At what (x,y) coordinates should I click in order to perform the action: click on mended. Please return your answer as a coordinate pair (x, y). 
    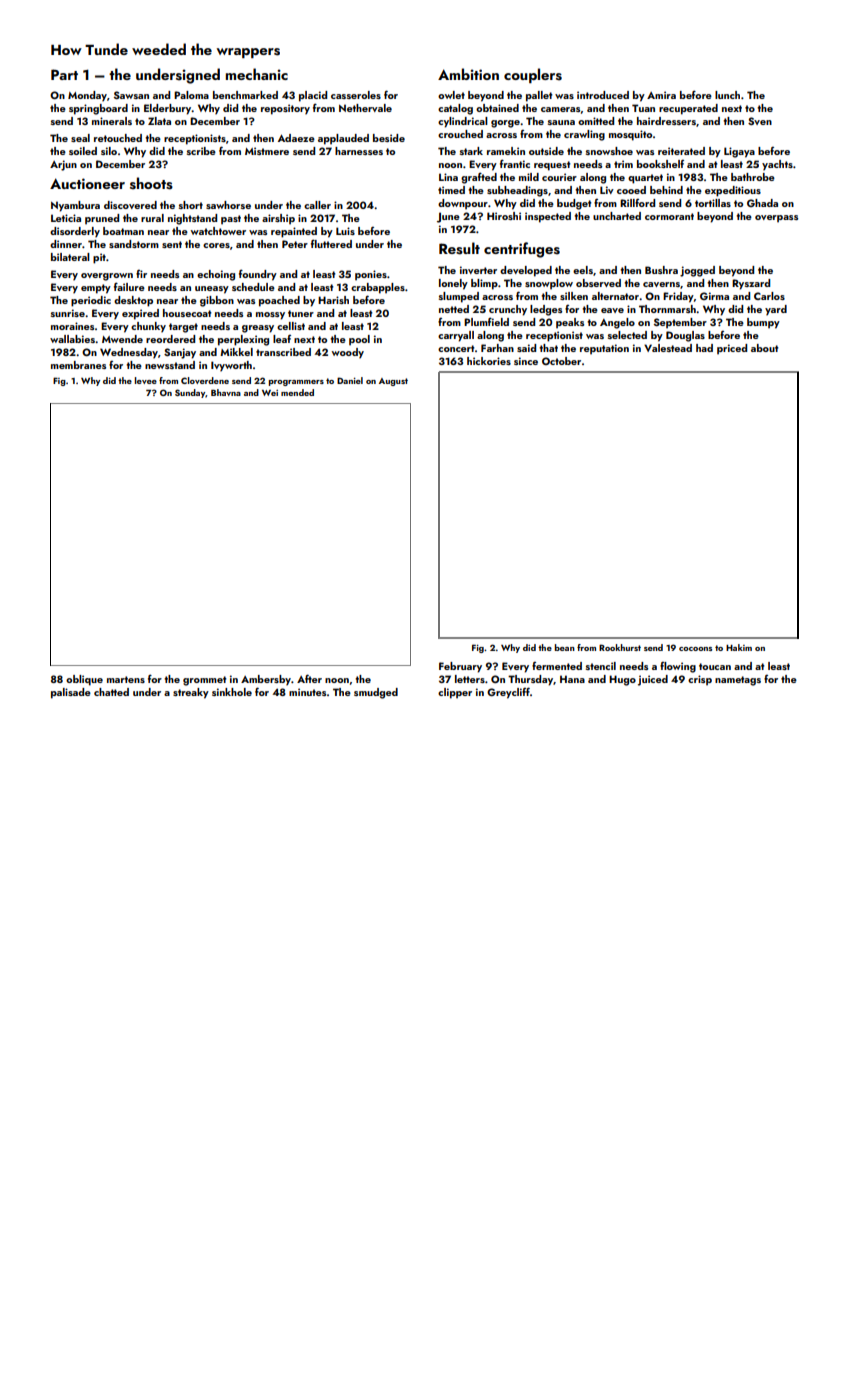
    Looking at the image, I should click on (297, 392).
